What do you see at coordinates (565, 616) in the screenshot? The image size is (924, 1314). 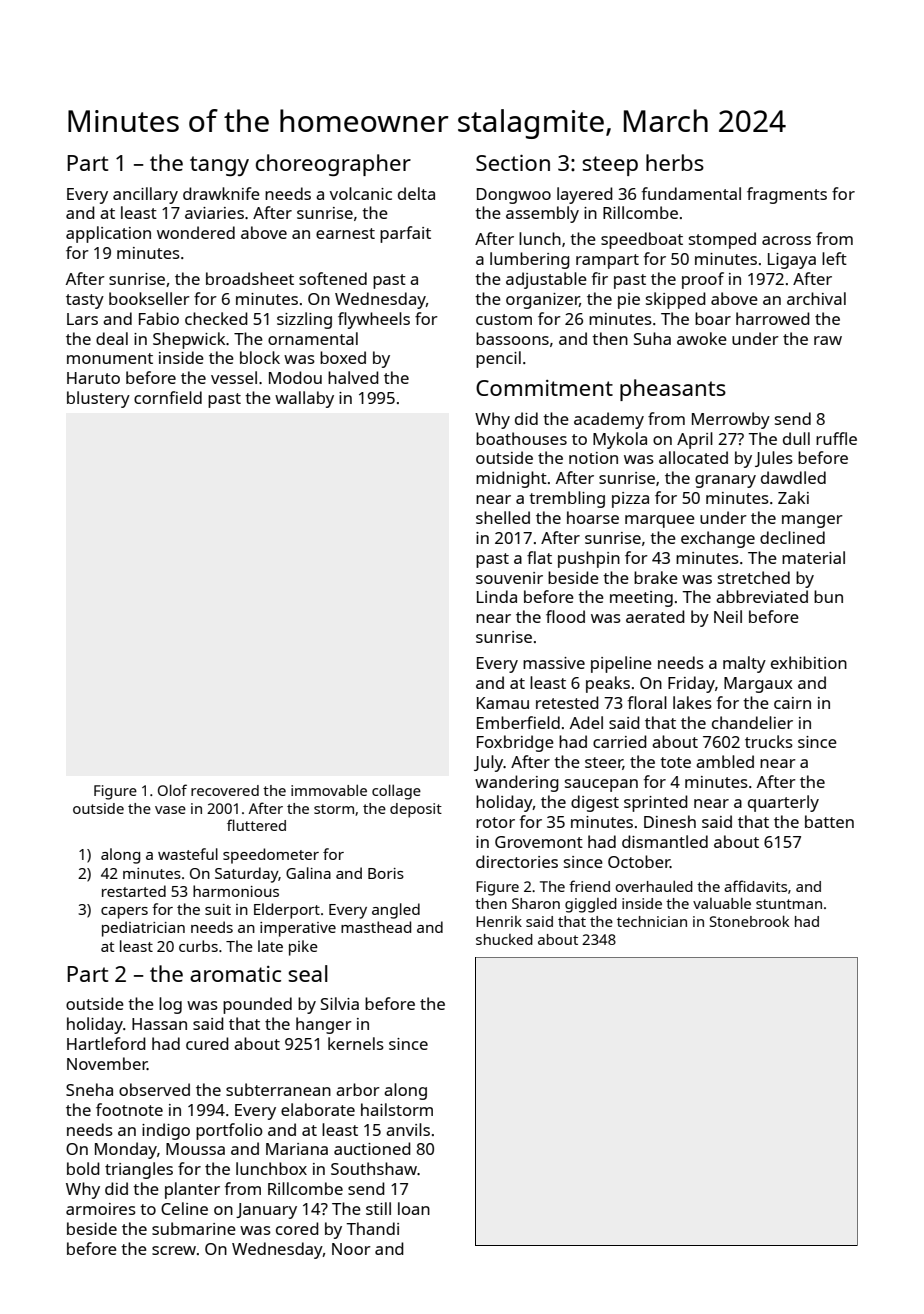 I see `flood` at bounding box center [565, 616].
